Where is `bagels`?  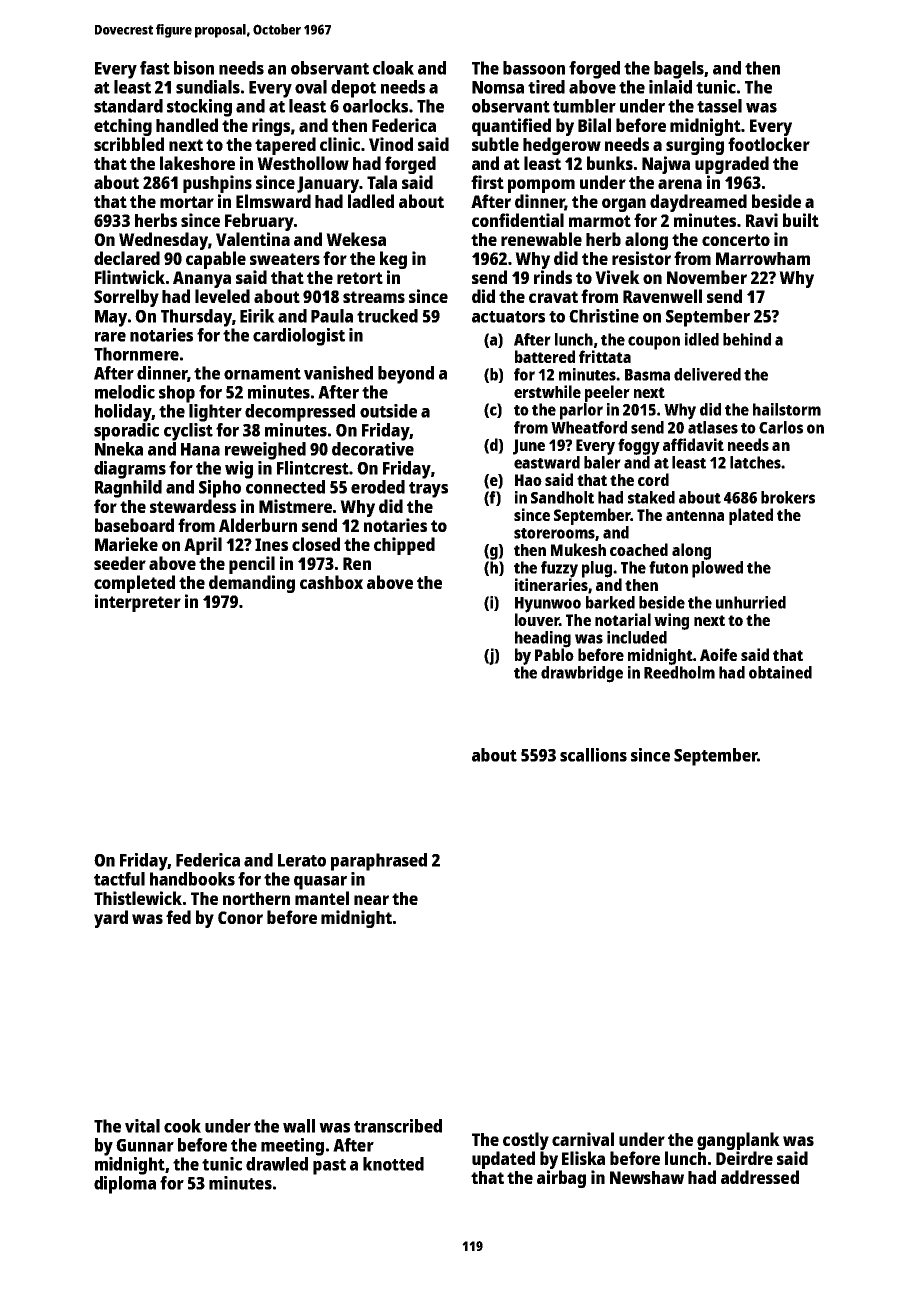
bagels is located at coordinates (679, 70).
